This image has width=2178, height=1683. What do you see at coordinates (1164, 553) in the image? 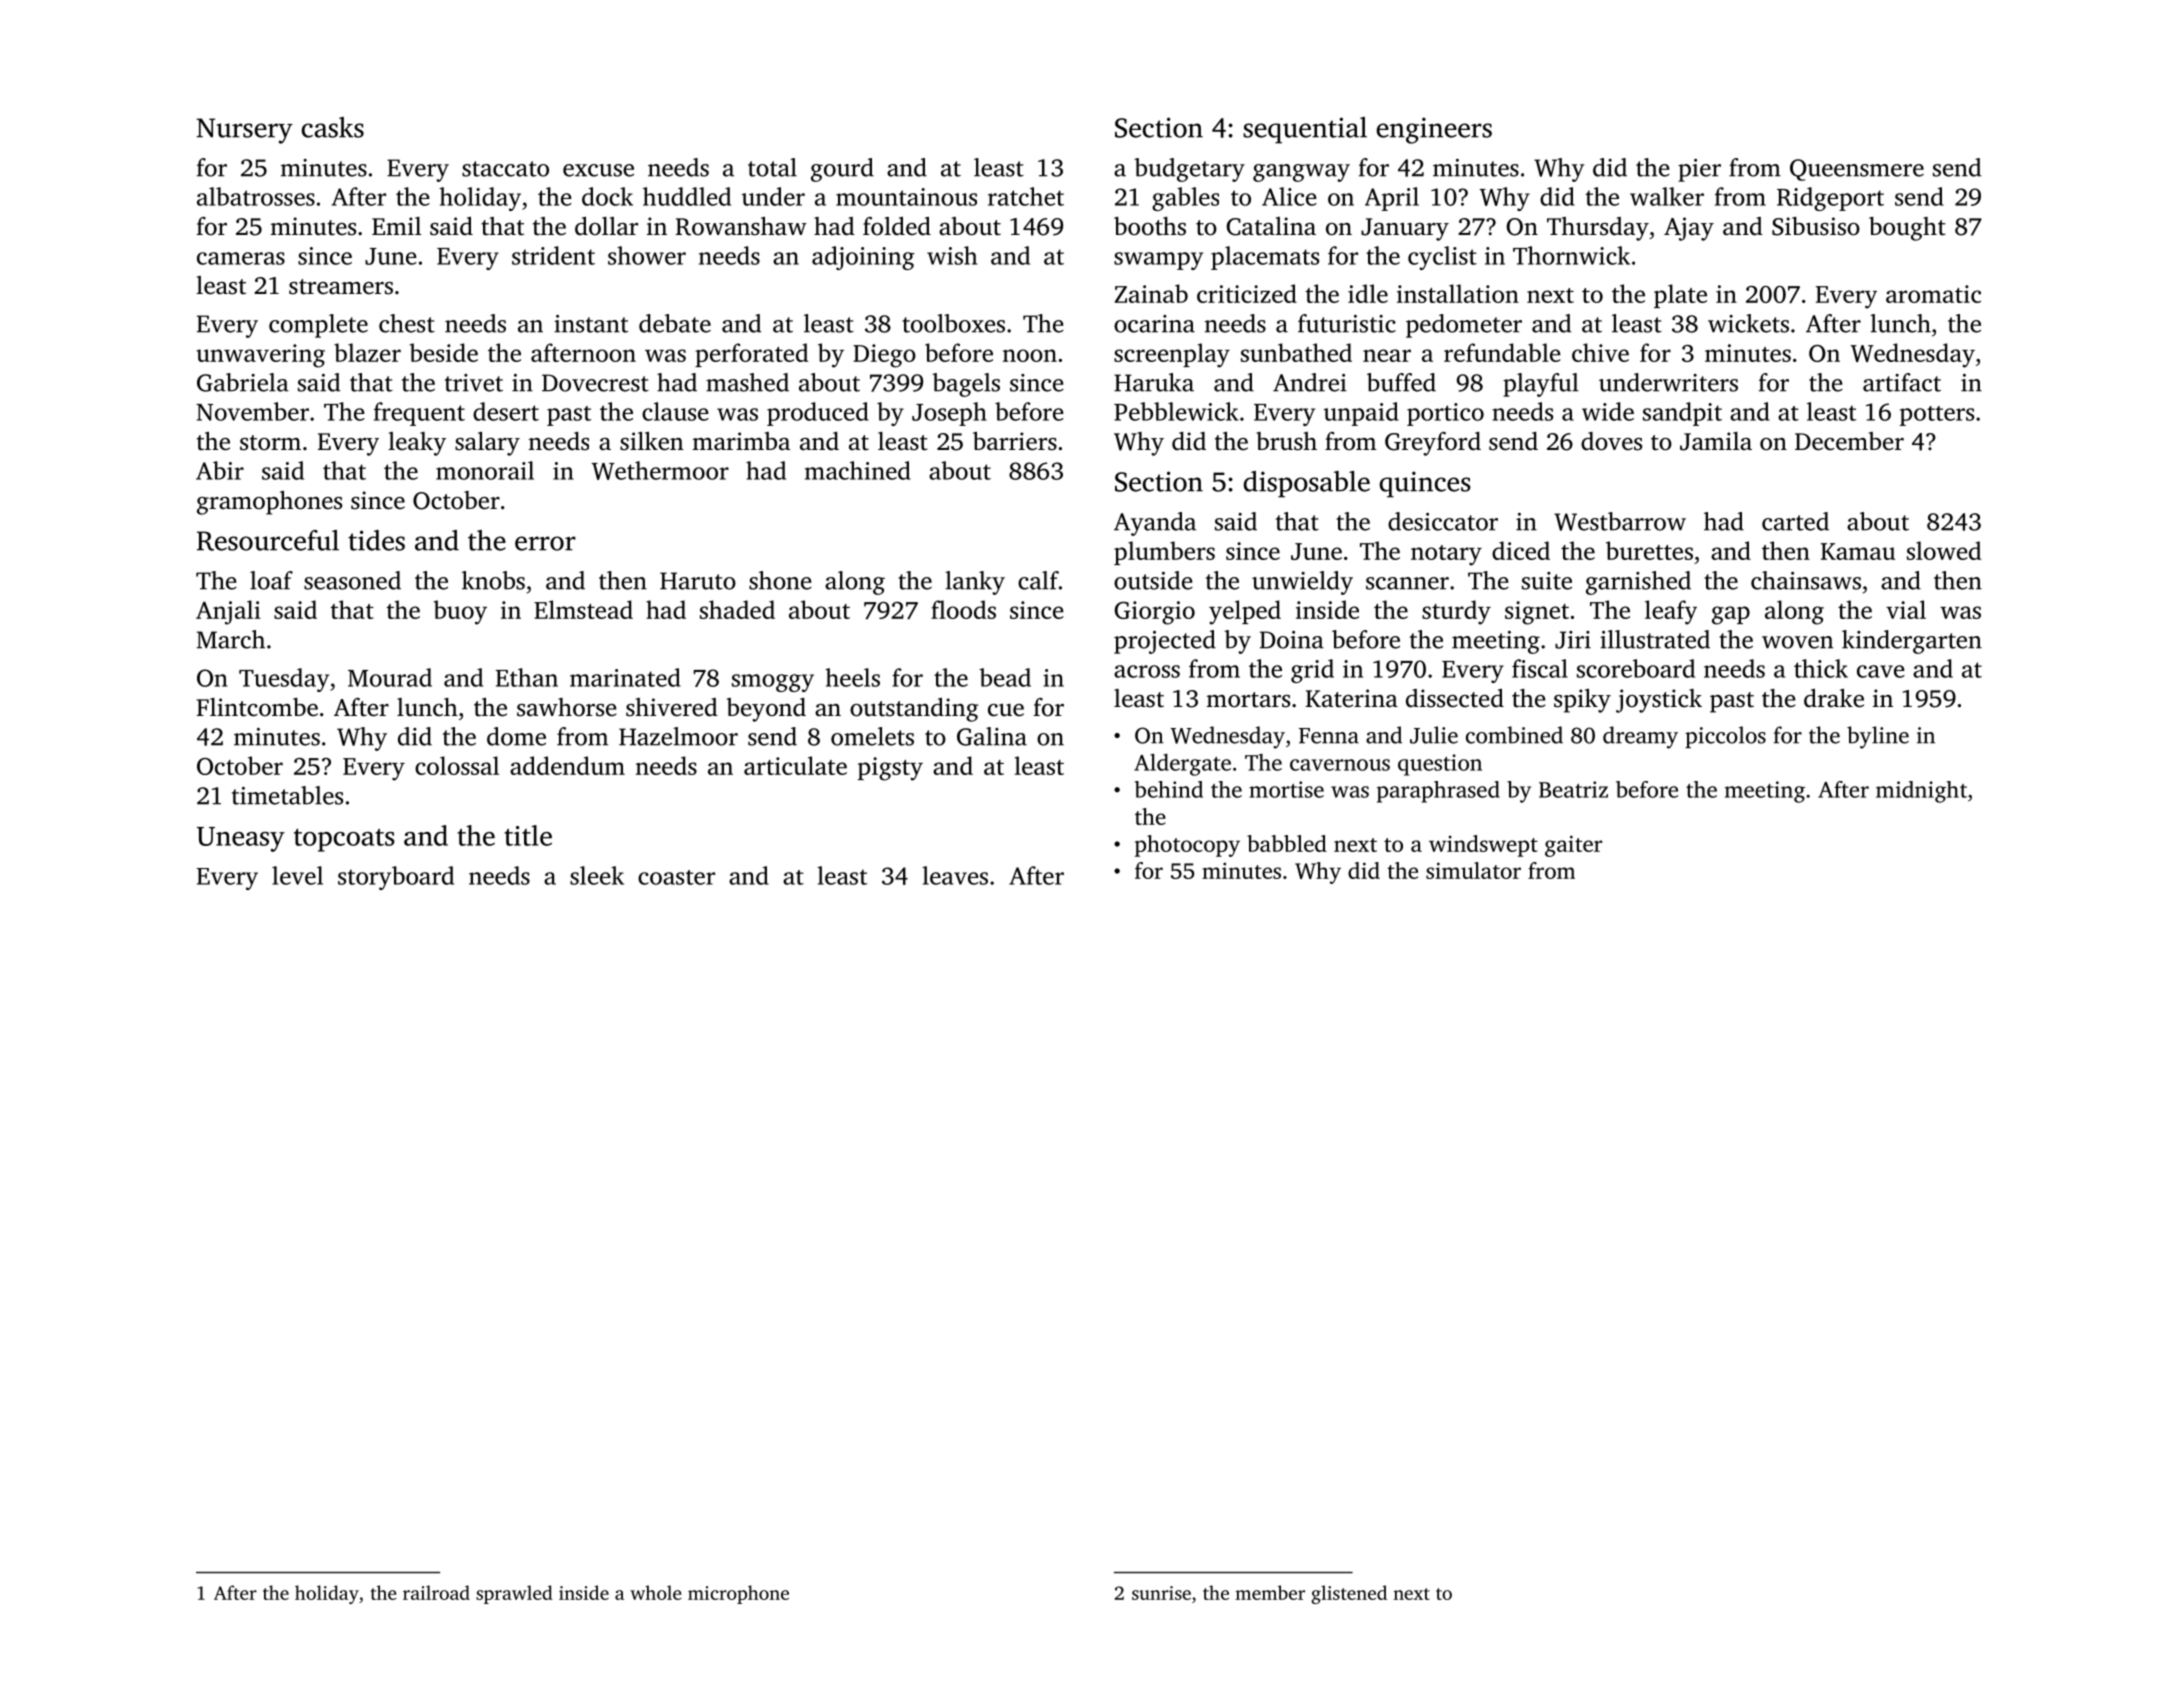
I see `plumbers` at bounding box center [1164, 553].
